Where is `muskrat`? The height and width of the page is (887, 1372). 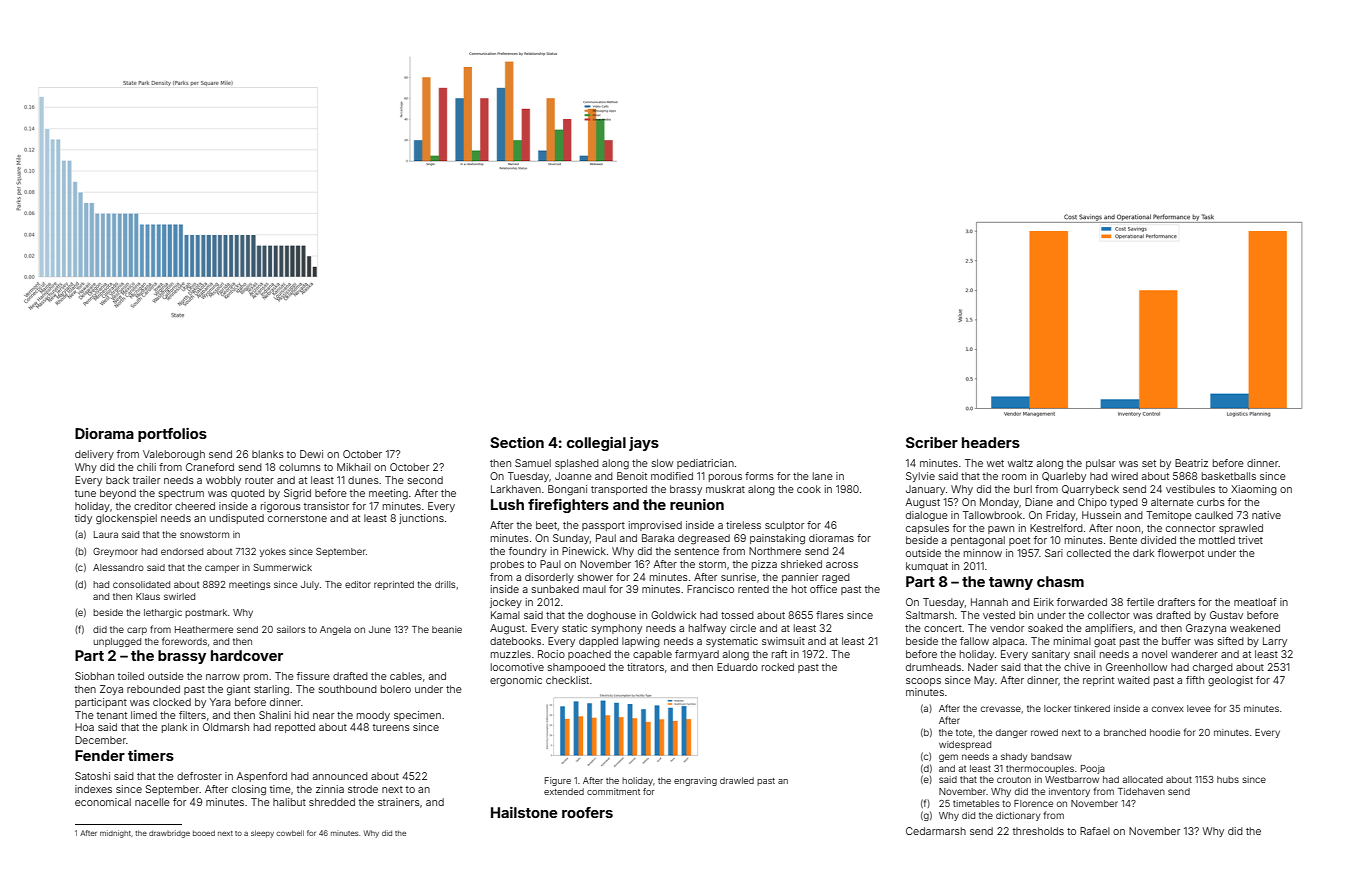
muskrat is located at coordinates (725, 489).
